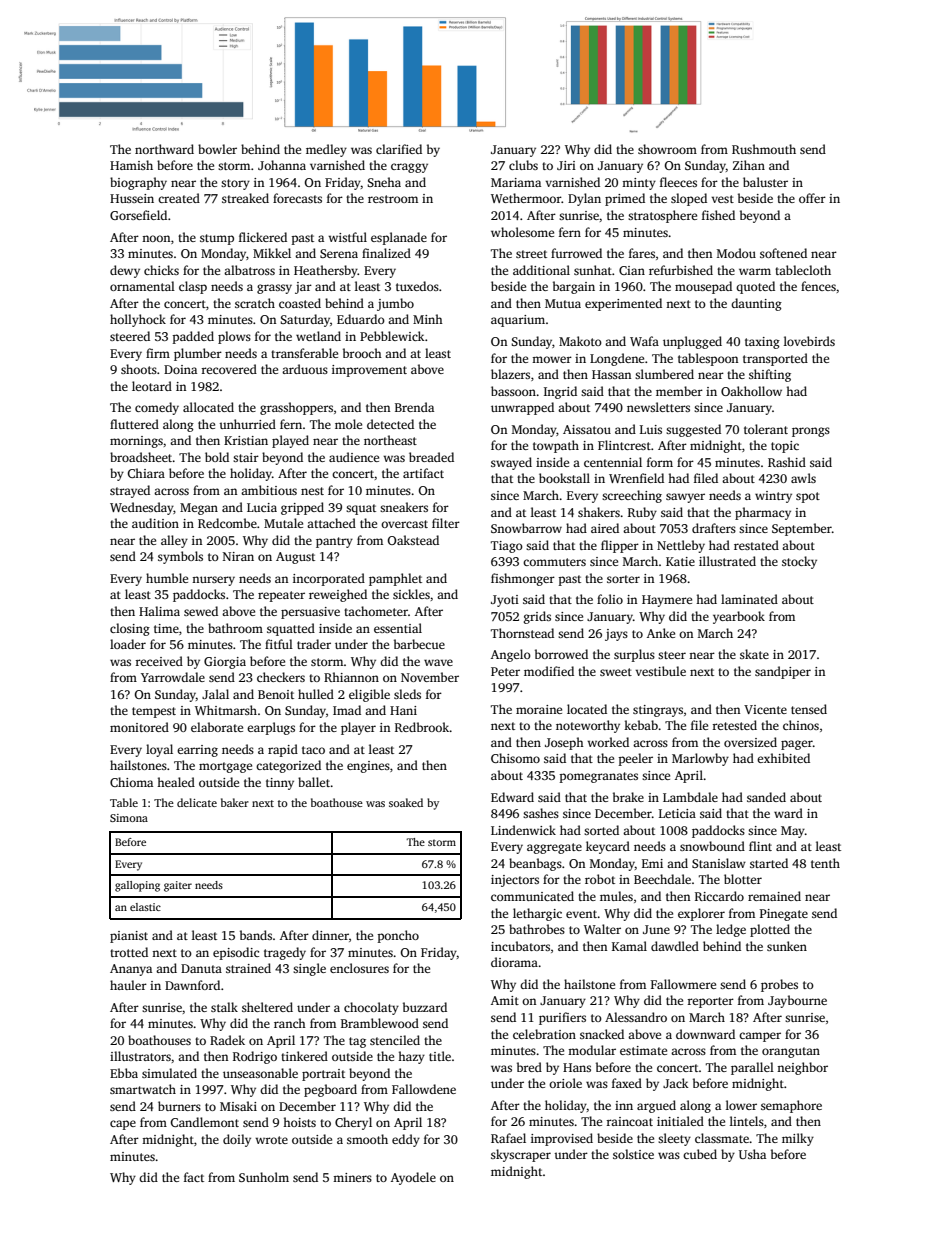  What do you see at coordinates (217, 149) in the screenshot?
I see `bowler` at bounding box center [217, 149].
